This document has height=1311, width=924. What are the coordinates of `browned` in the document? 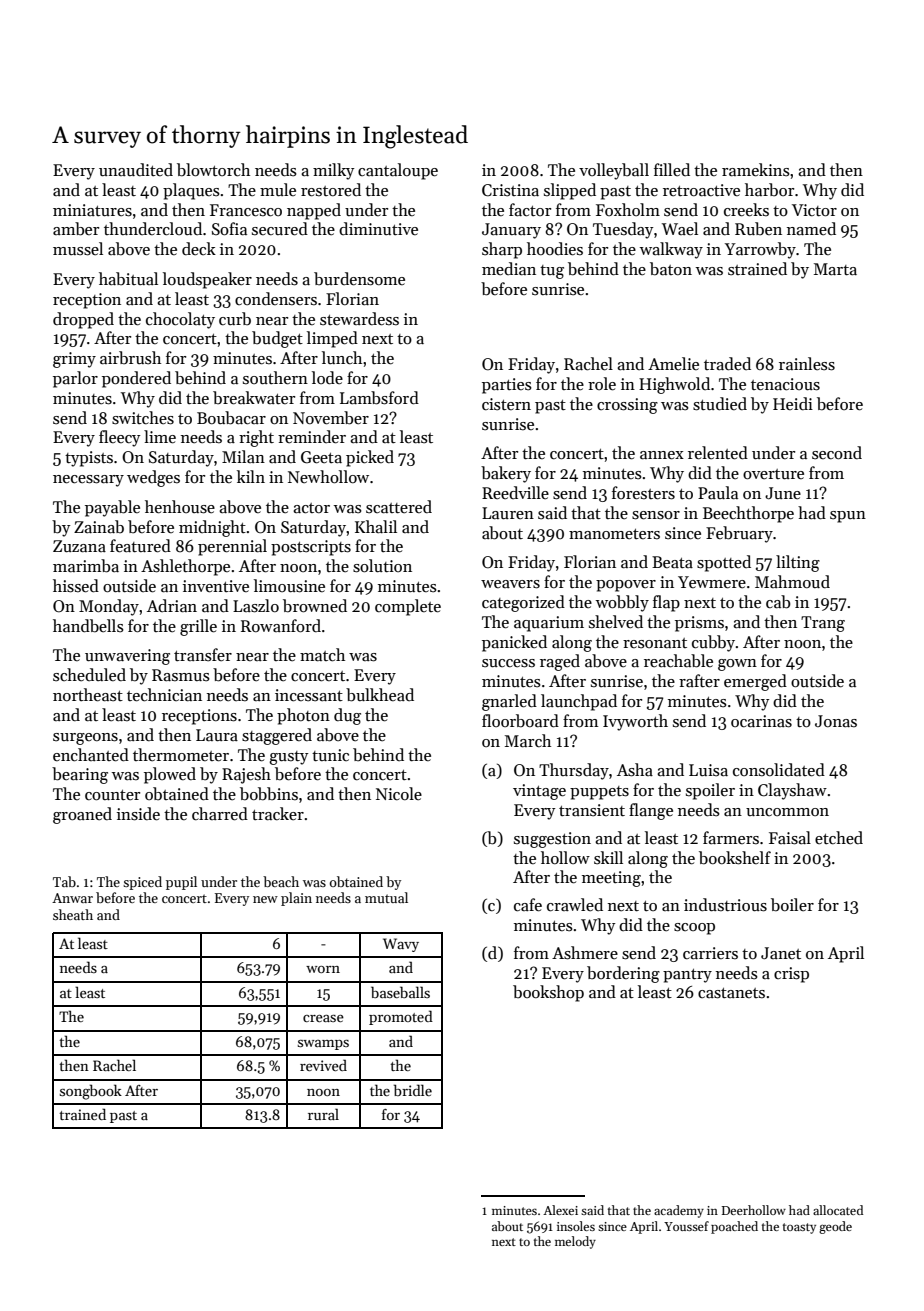 It's located at (315, 606).
